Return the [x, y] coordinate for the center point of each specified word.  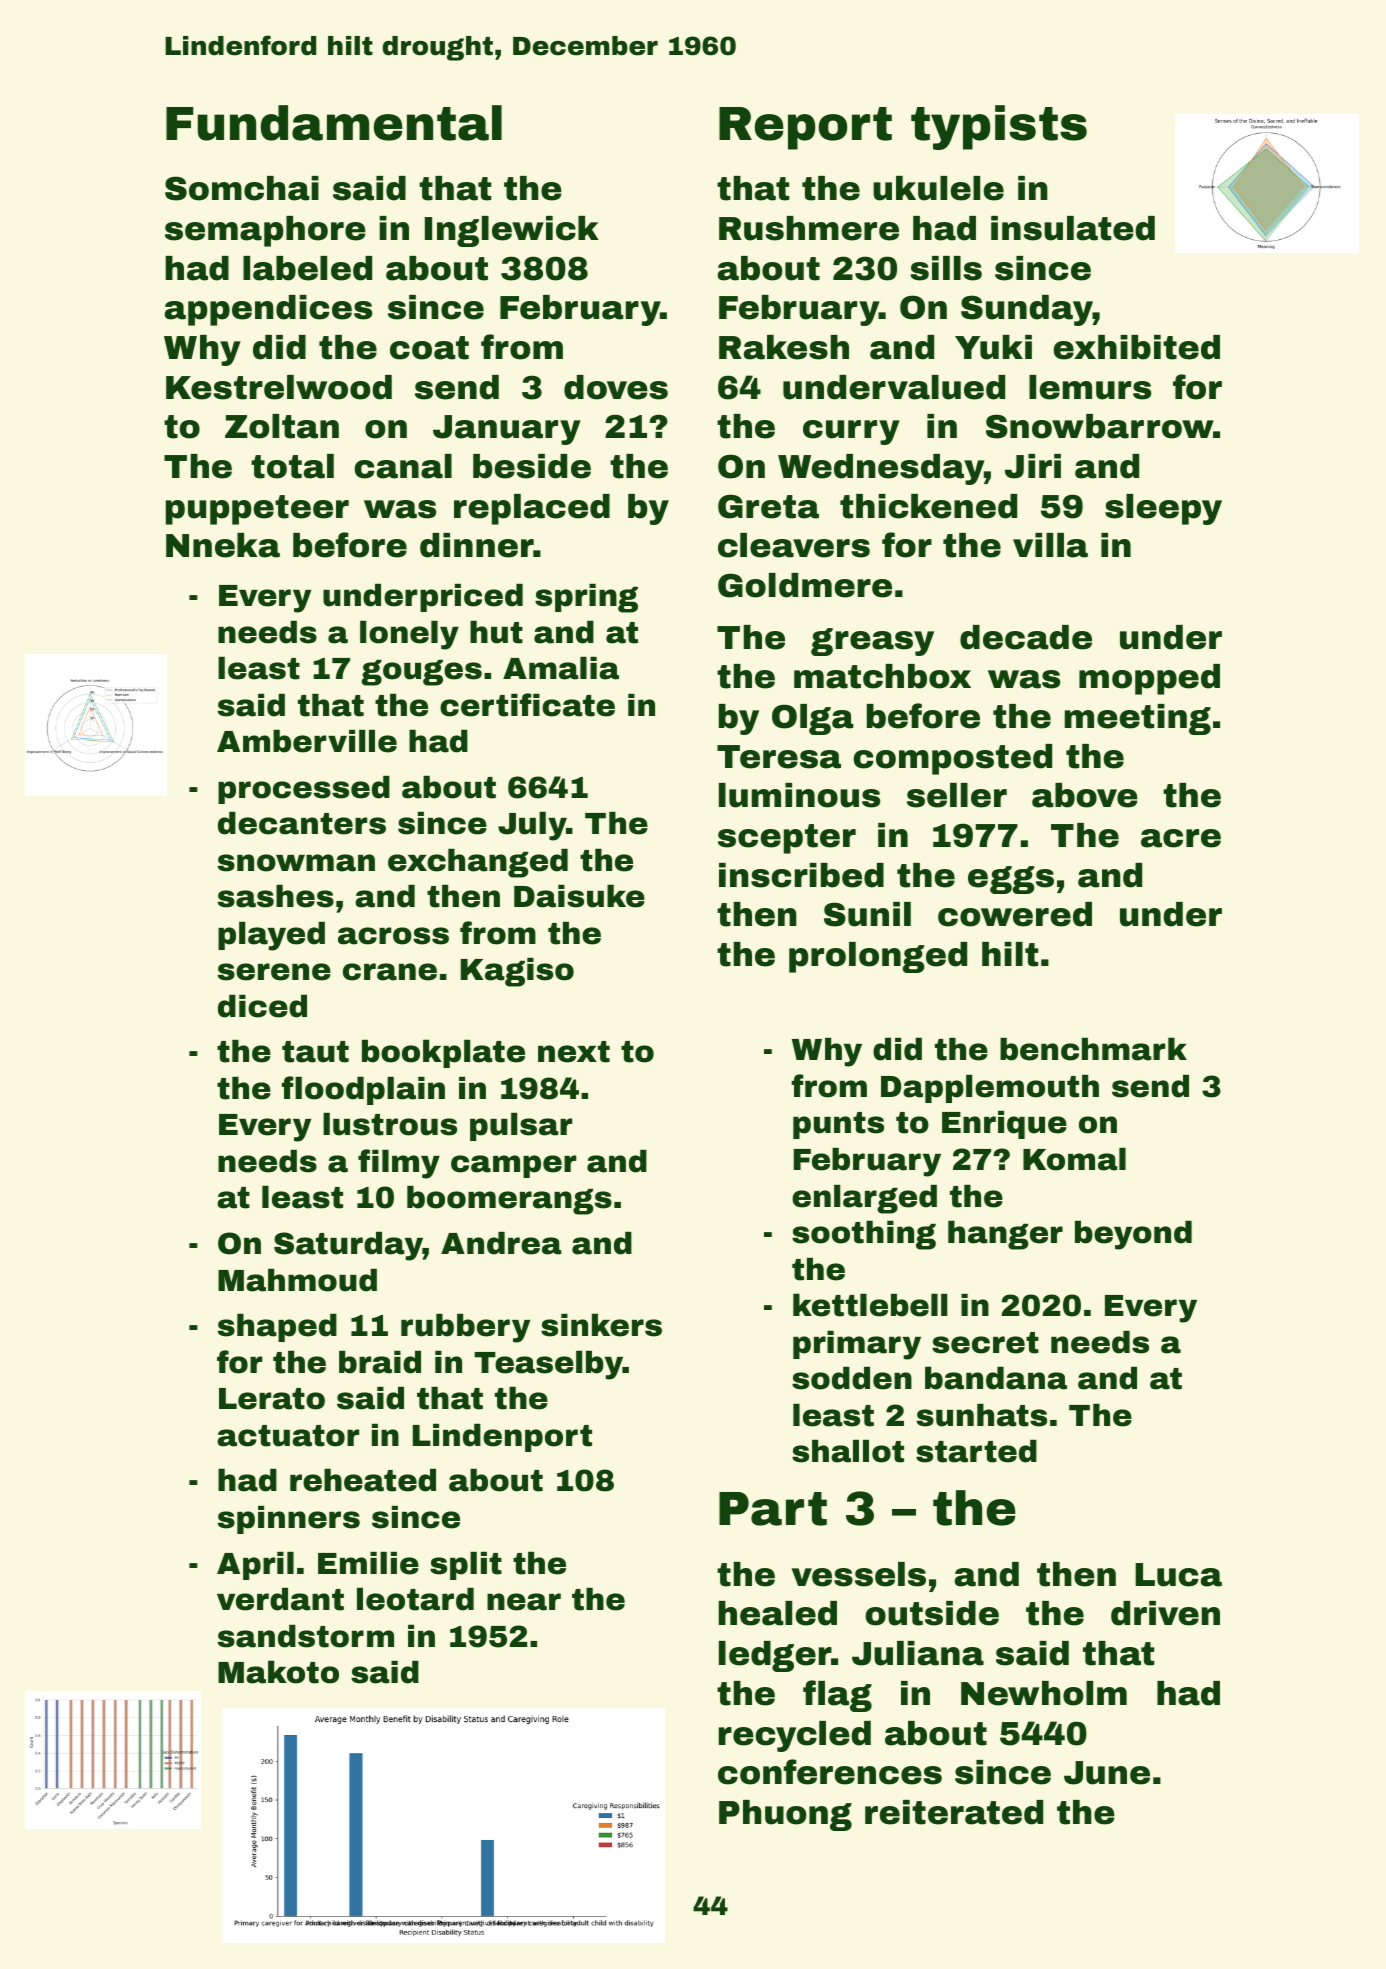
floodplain [363, 1090]
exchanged [478, 863]
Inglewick [512, 231]
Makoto [278, 1672]
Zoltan [282, 426]
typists [999, 127]
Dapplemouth [990, 1089]
